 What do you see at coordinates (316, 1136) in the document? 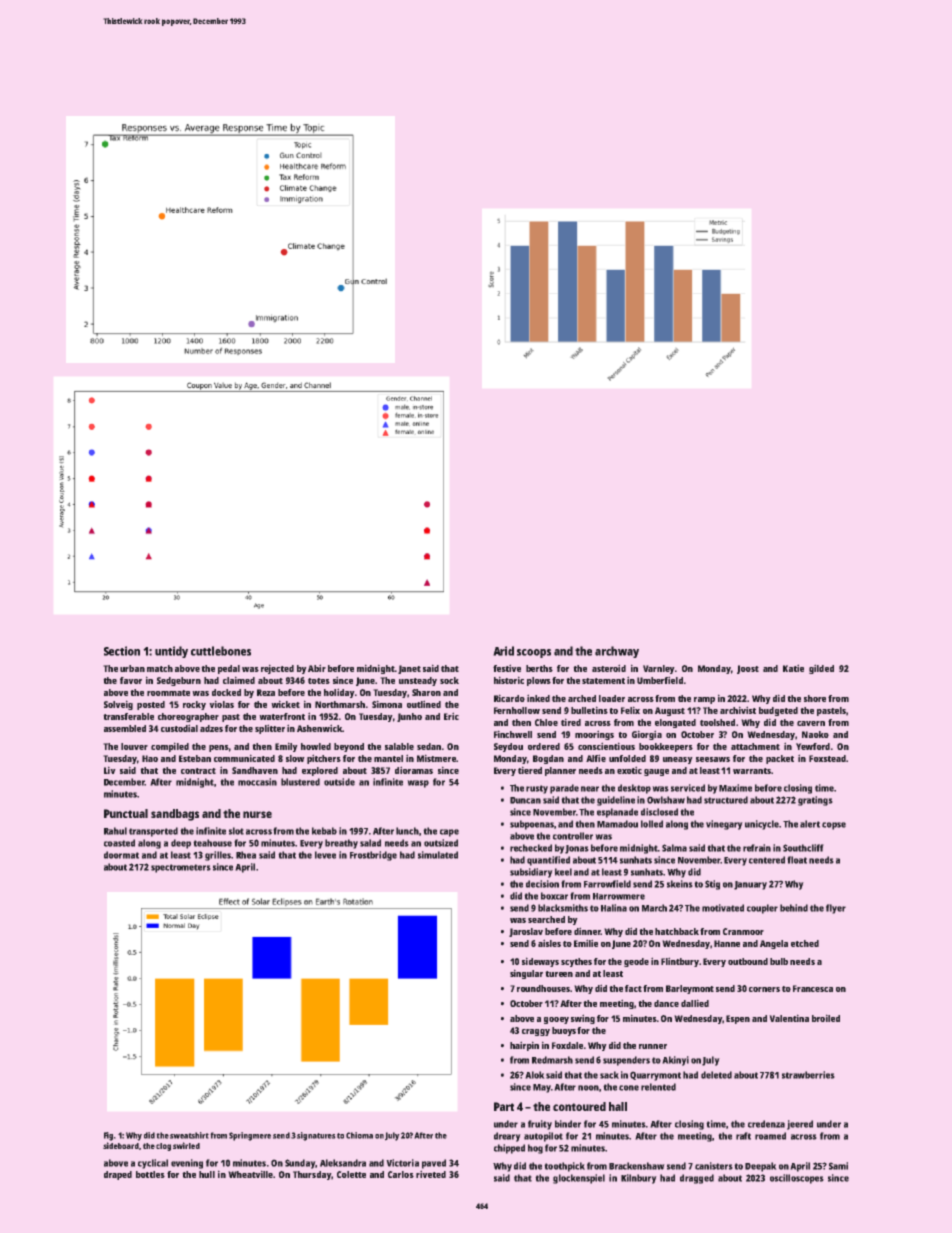
I see `signatures` at bounding box center [316, 1136].
